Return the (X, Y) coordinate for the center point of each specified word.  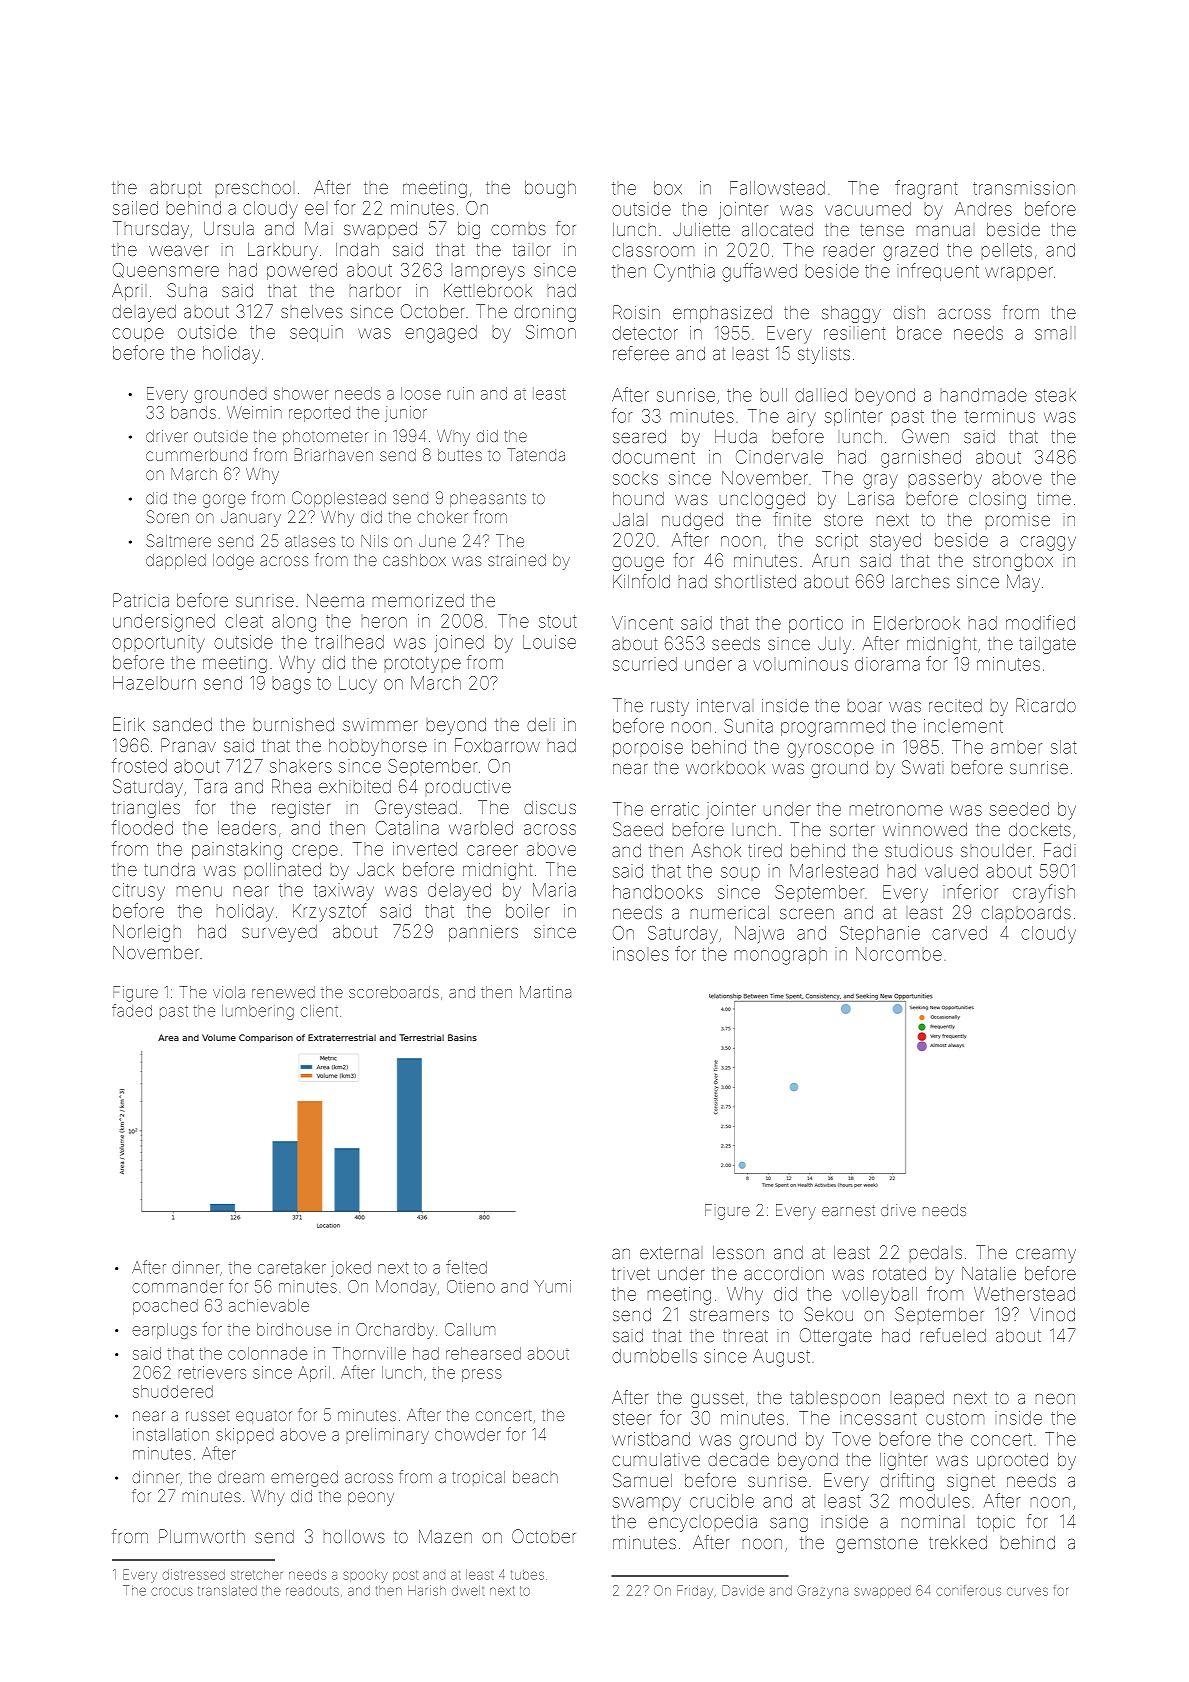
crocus (172, 1591)
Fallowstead (777, 188)
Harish (427, 1590)
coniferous (968, 1590)
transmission (1024, 188)
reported (319, 414)
